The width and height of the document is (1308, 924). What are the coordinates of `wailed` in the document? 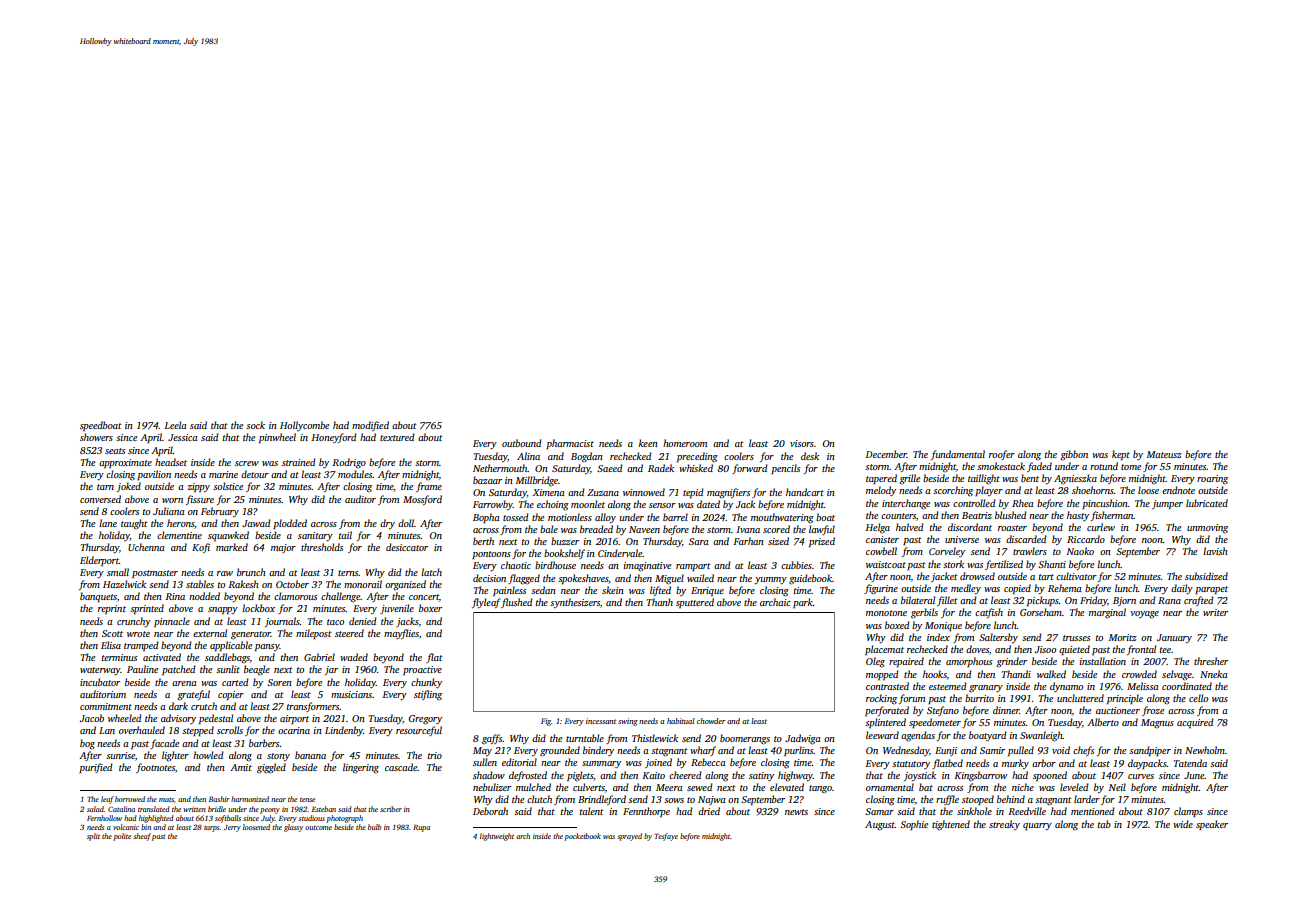 It's located at (700, 578).
